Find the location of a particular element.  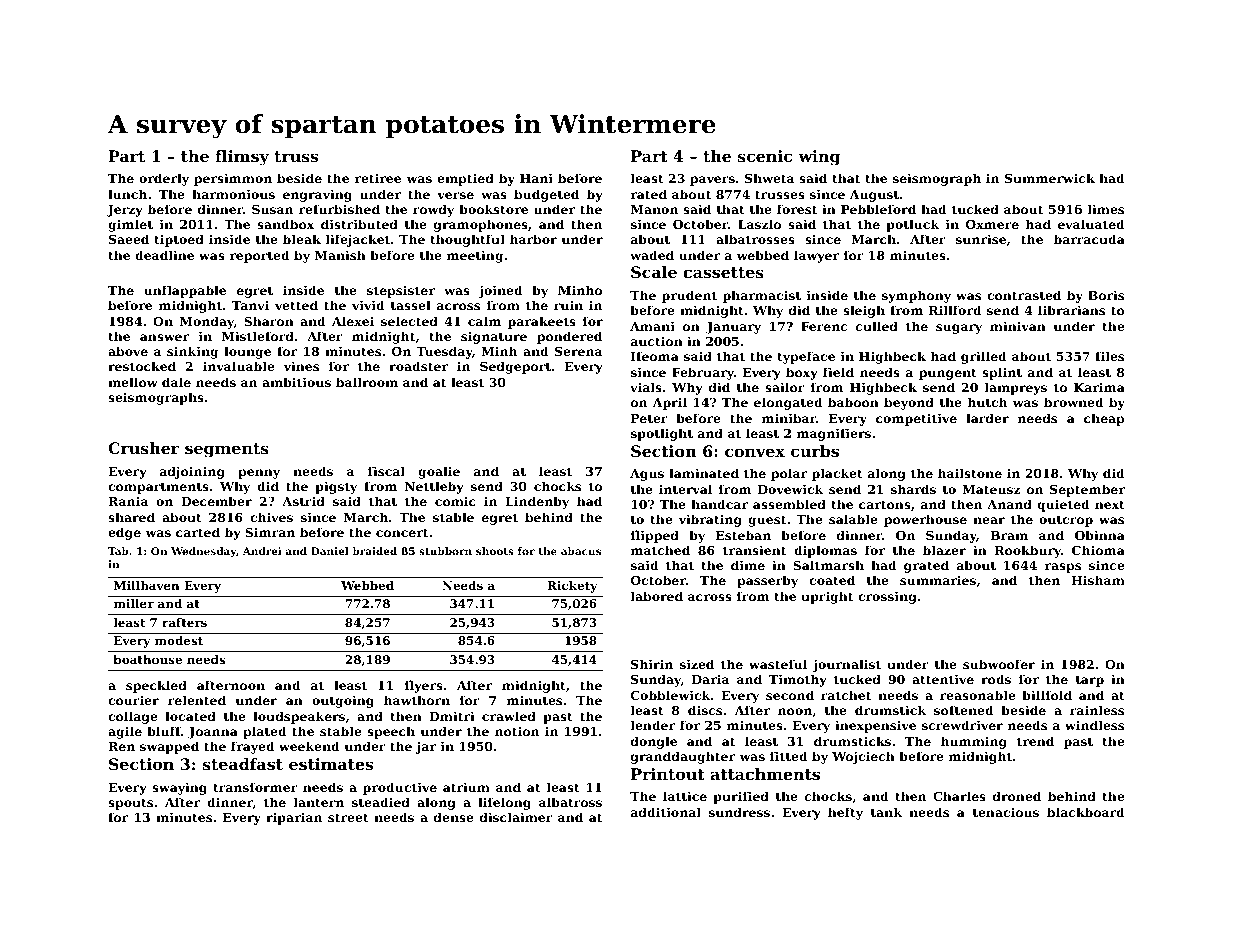

waded is located at coordinates (652, 255).
